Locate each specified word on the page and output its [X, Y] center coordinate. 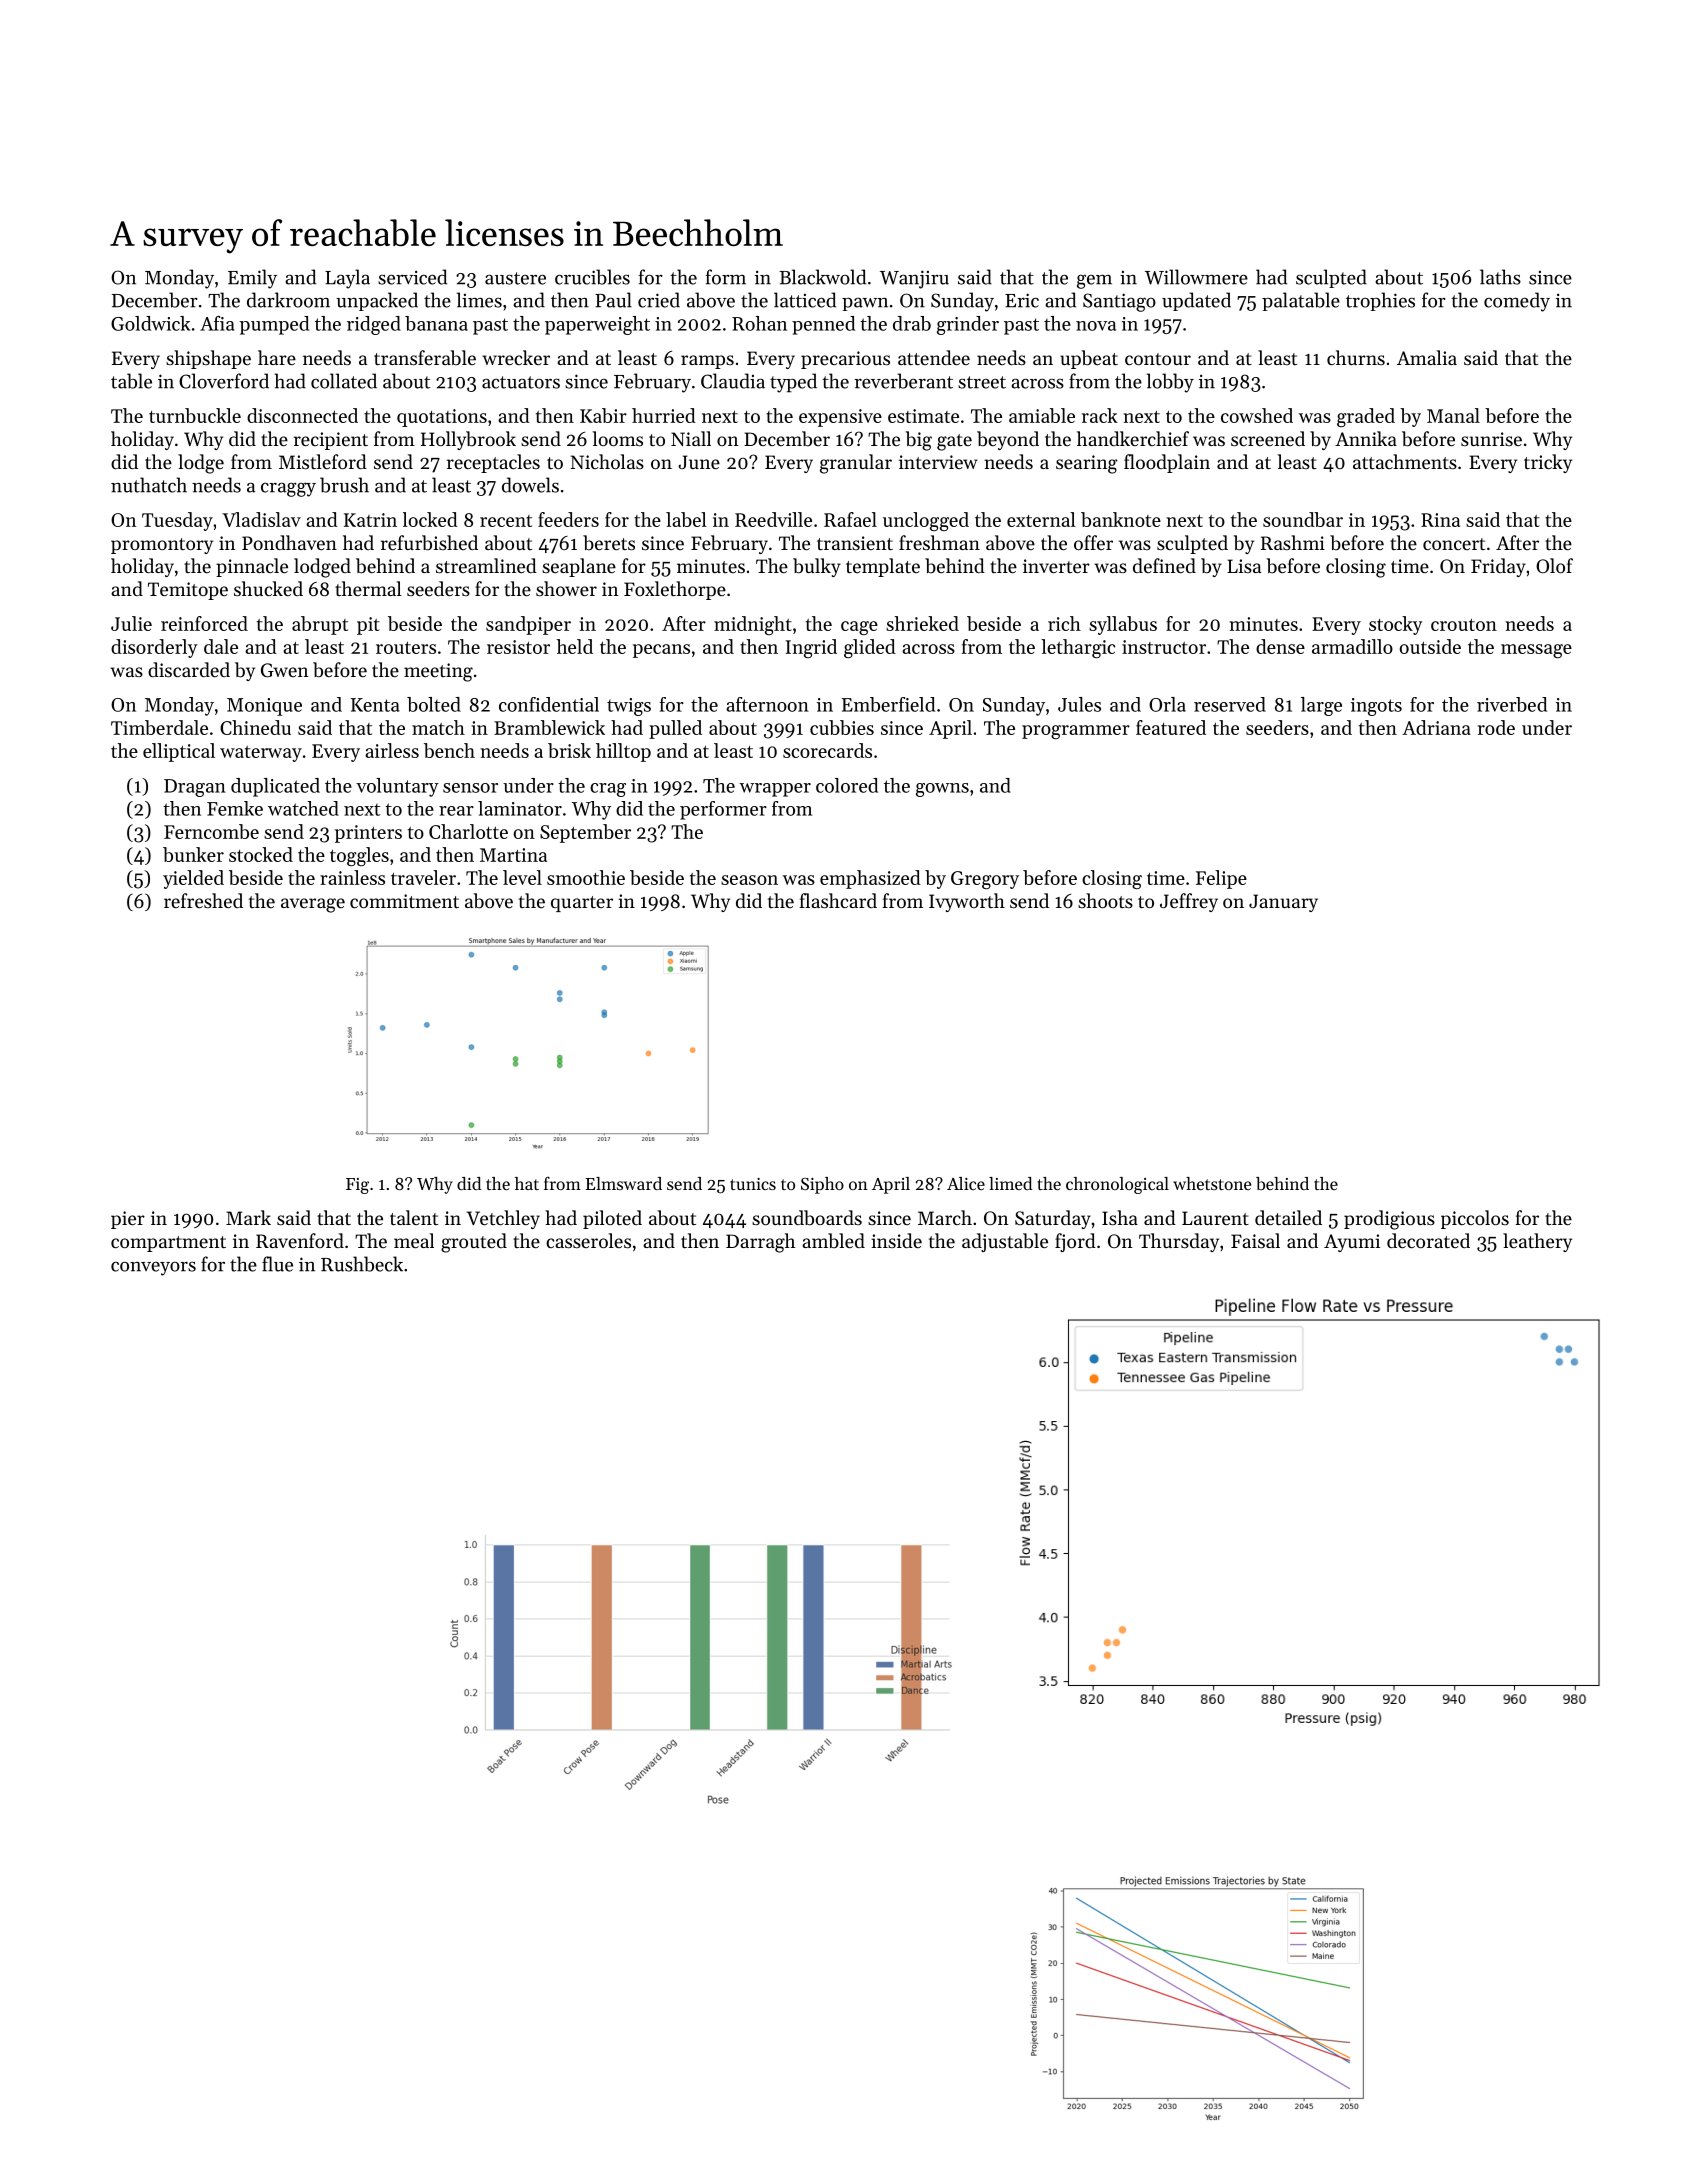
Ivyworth [967, 902]
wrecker [516, 357]
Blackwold [822, 277]
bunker [193, 854]
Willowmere [1196, 277]
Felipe [1221, 879]
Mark [248, 1217]
